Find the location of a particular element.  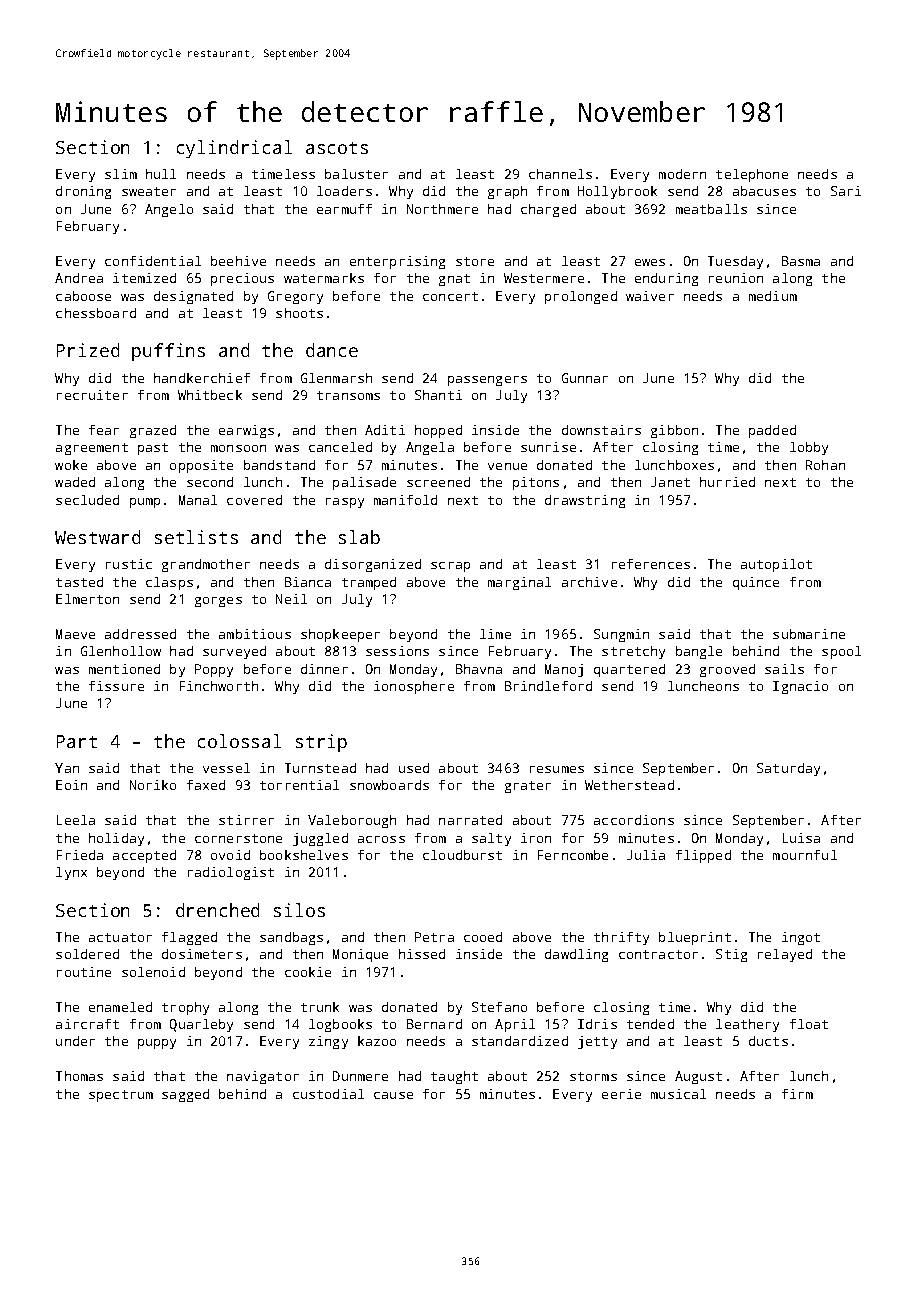

grandmother is located at coordinates (206, 565).
